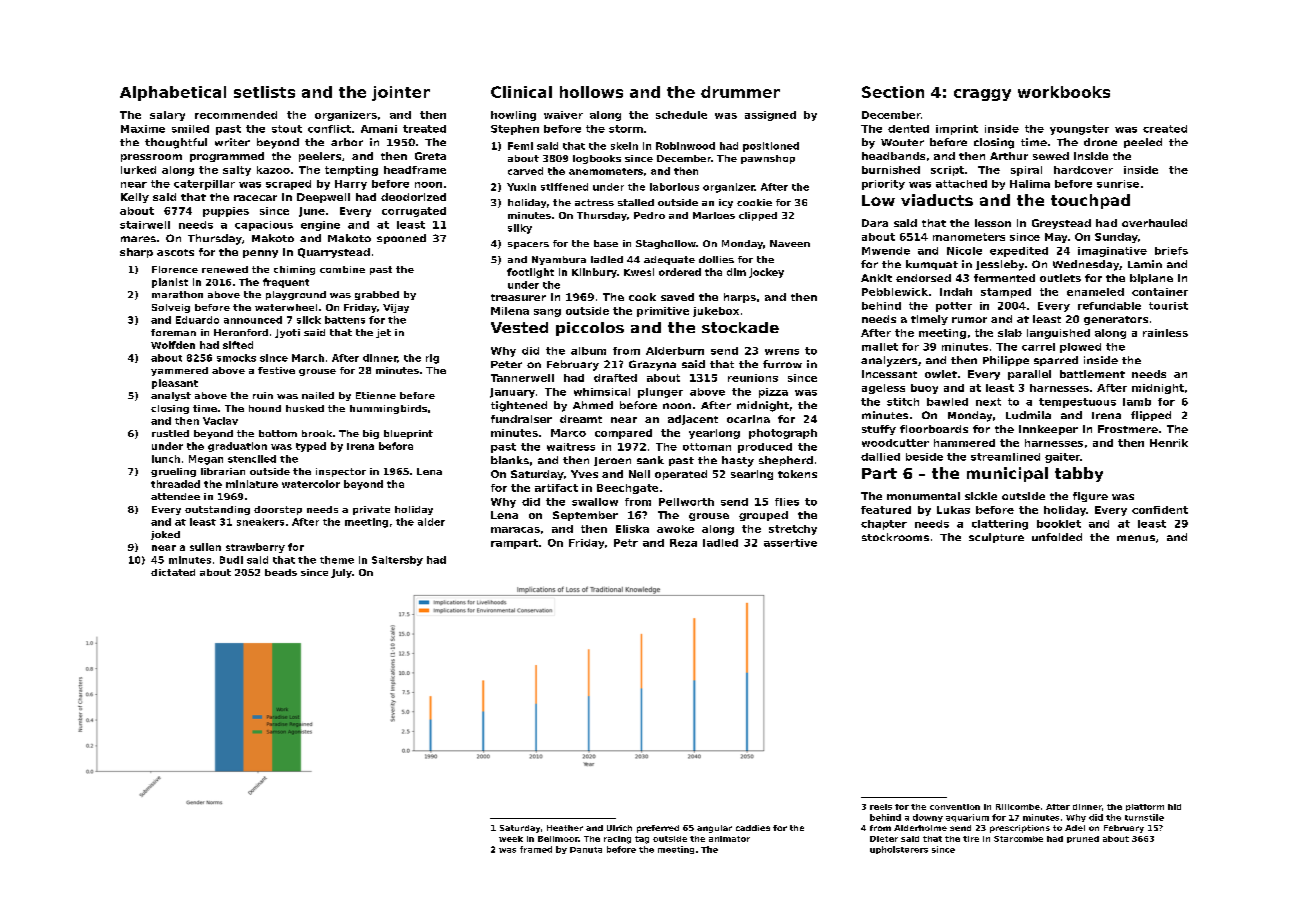 The height and width of the screenshot is (924, 1308). What do you see at coordinates (899, 850) in the screenshot?
I see `upholsterers` at bounding box center [899, 850].
